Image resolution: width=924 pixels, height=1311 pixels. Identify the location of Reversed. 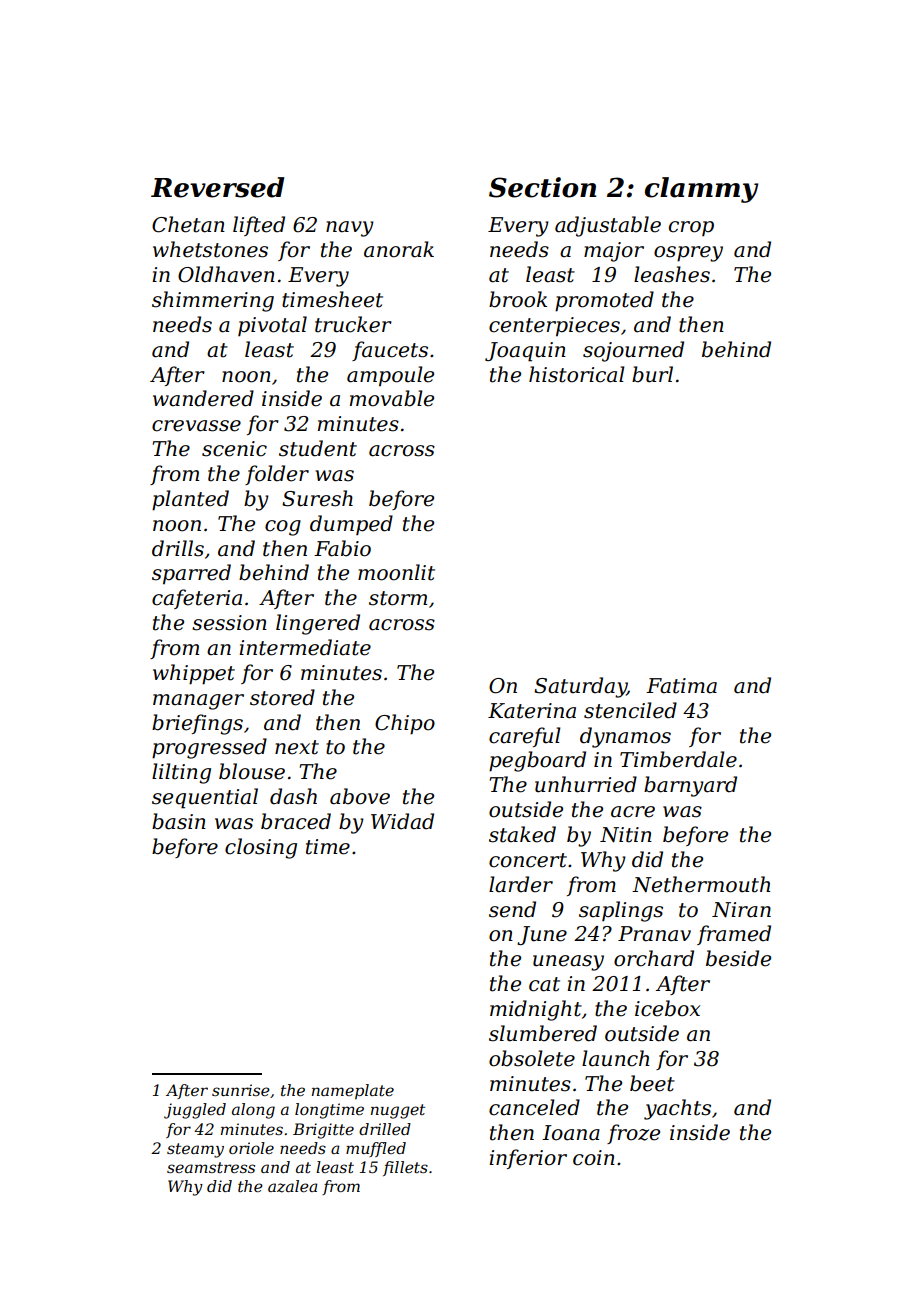
(218, 187).
